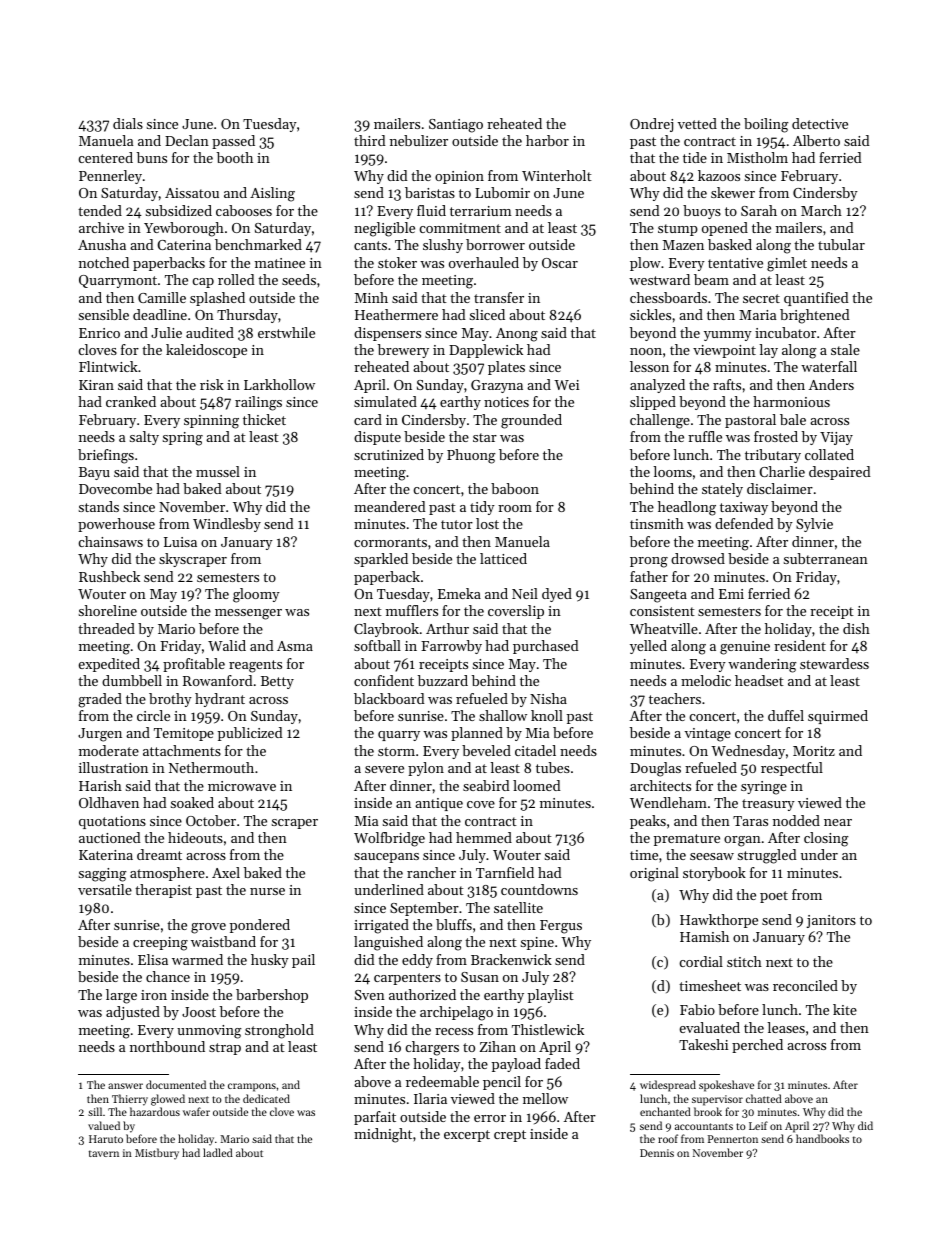 This screenshot has height=1233, width=952. I want to click on passed, so click(233, 142).
